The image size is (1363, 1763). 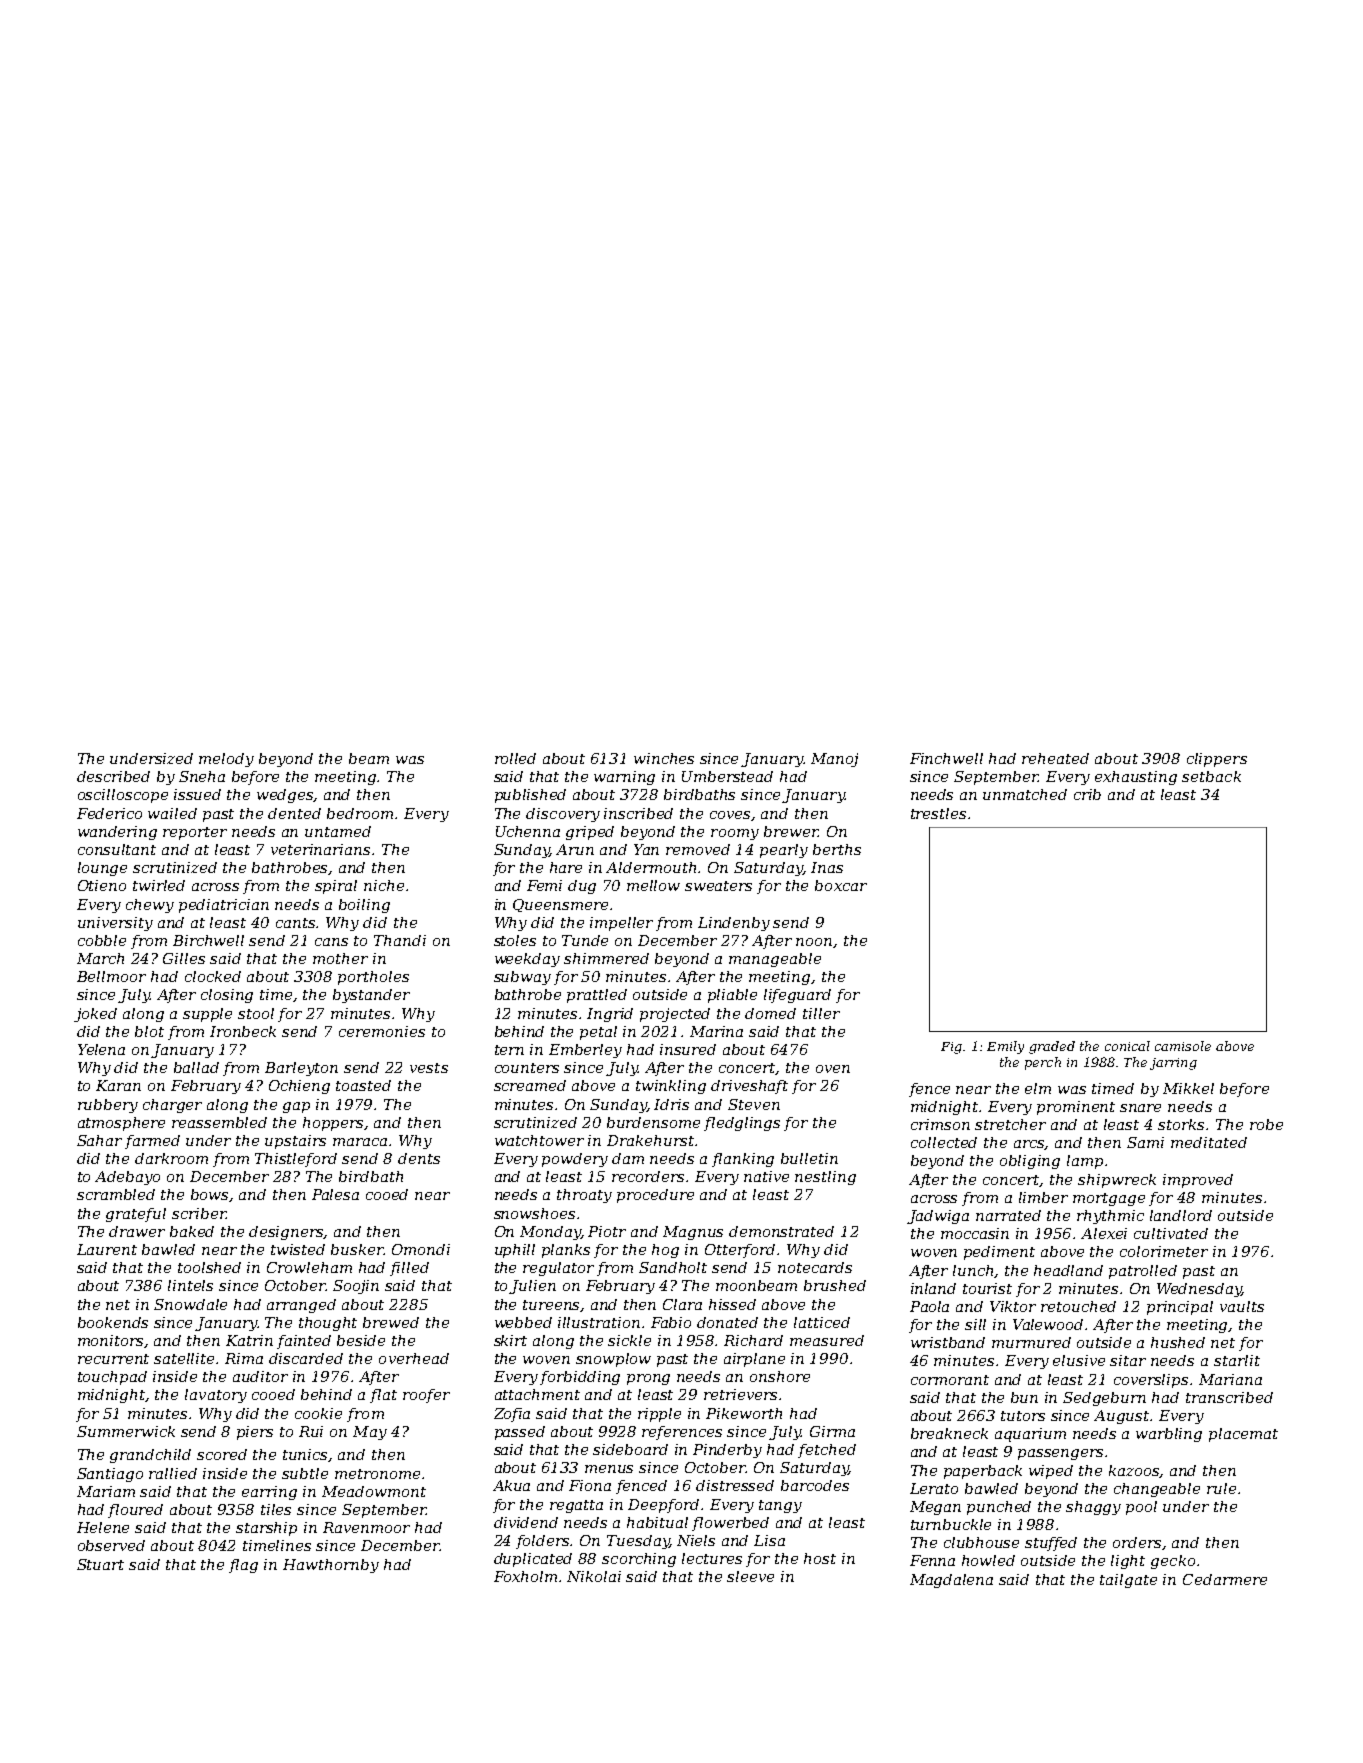 What do you see at coordinates (834, 760) in the screenshot?
I see `Manoj` at bounding box center [834, 760].
